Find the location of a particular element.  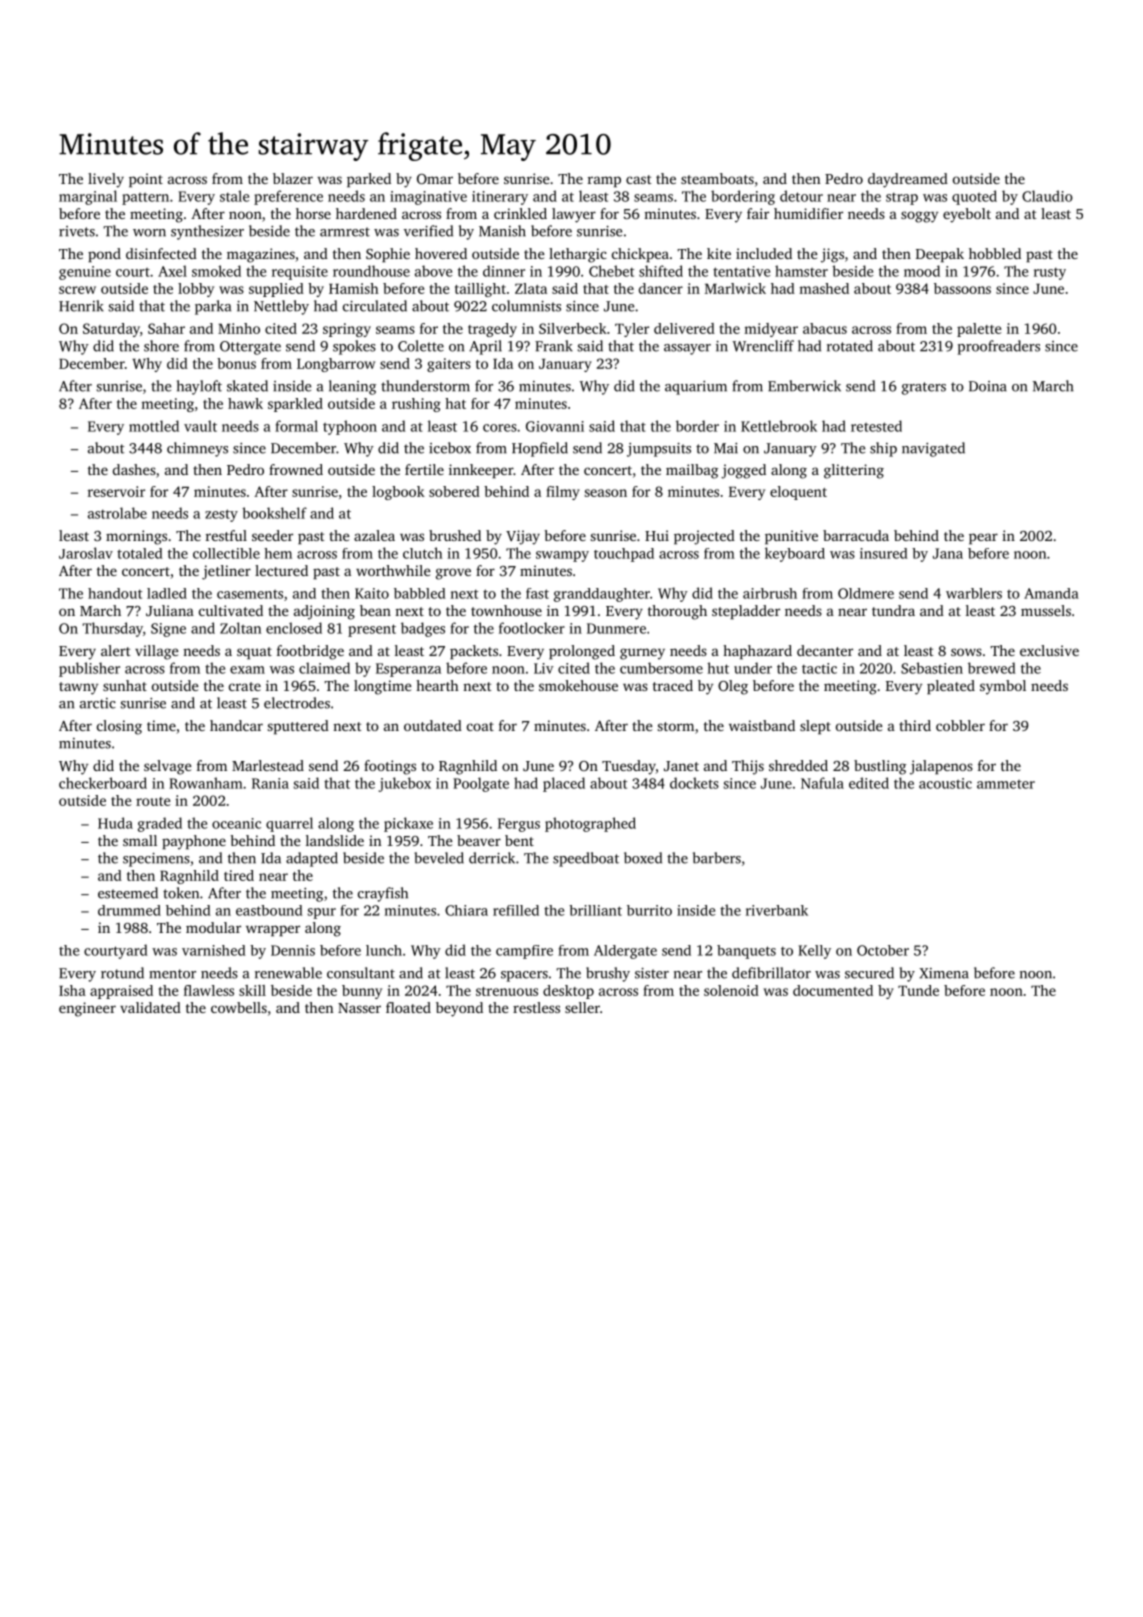

April is located at coordinates (485, 347).
